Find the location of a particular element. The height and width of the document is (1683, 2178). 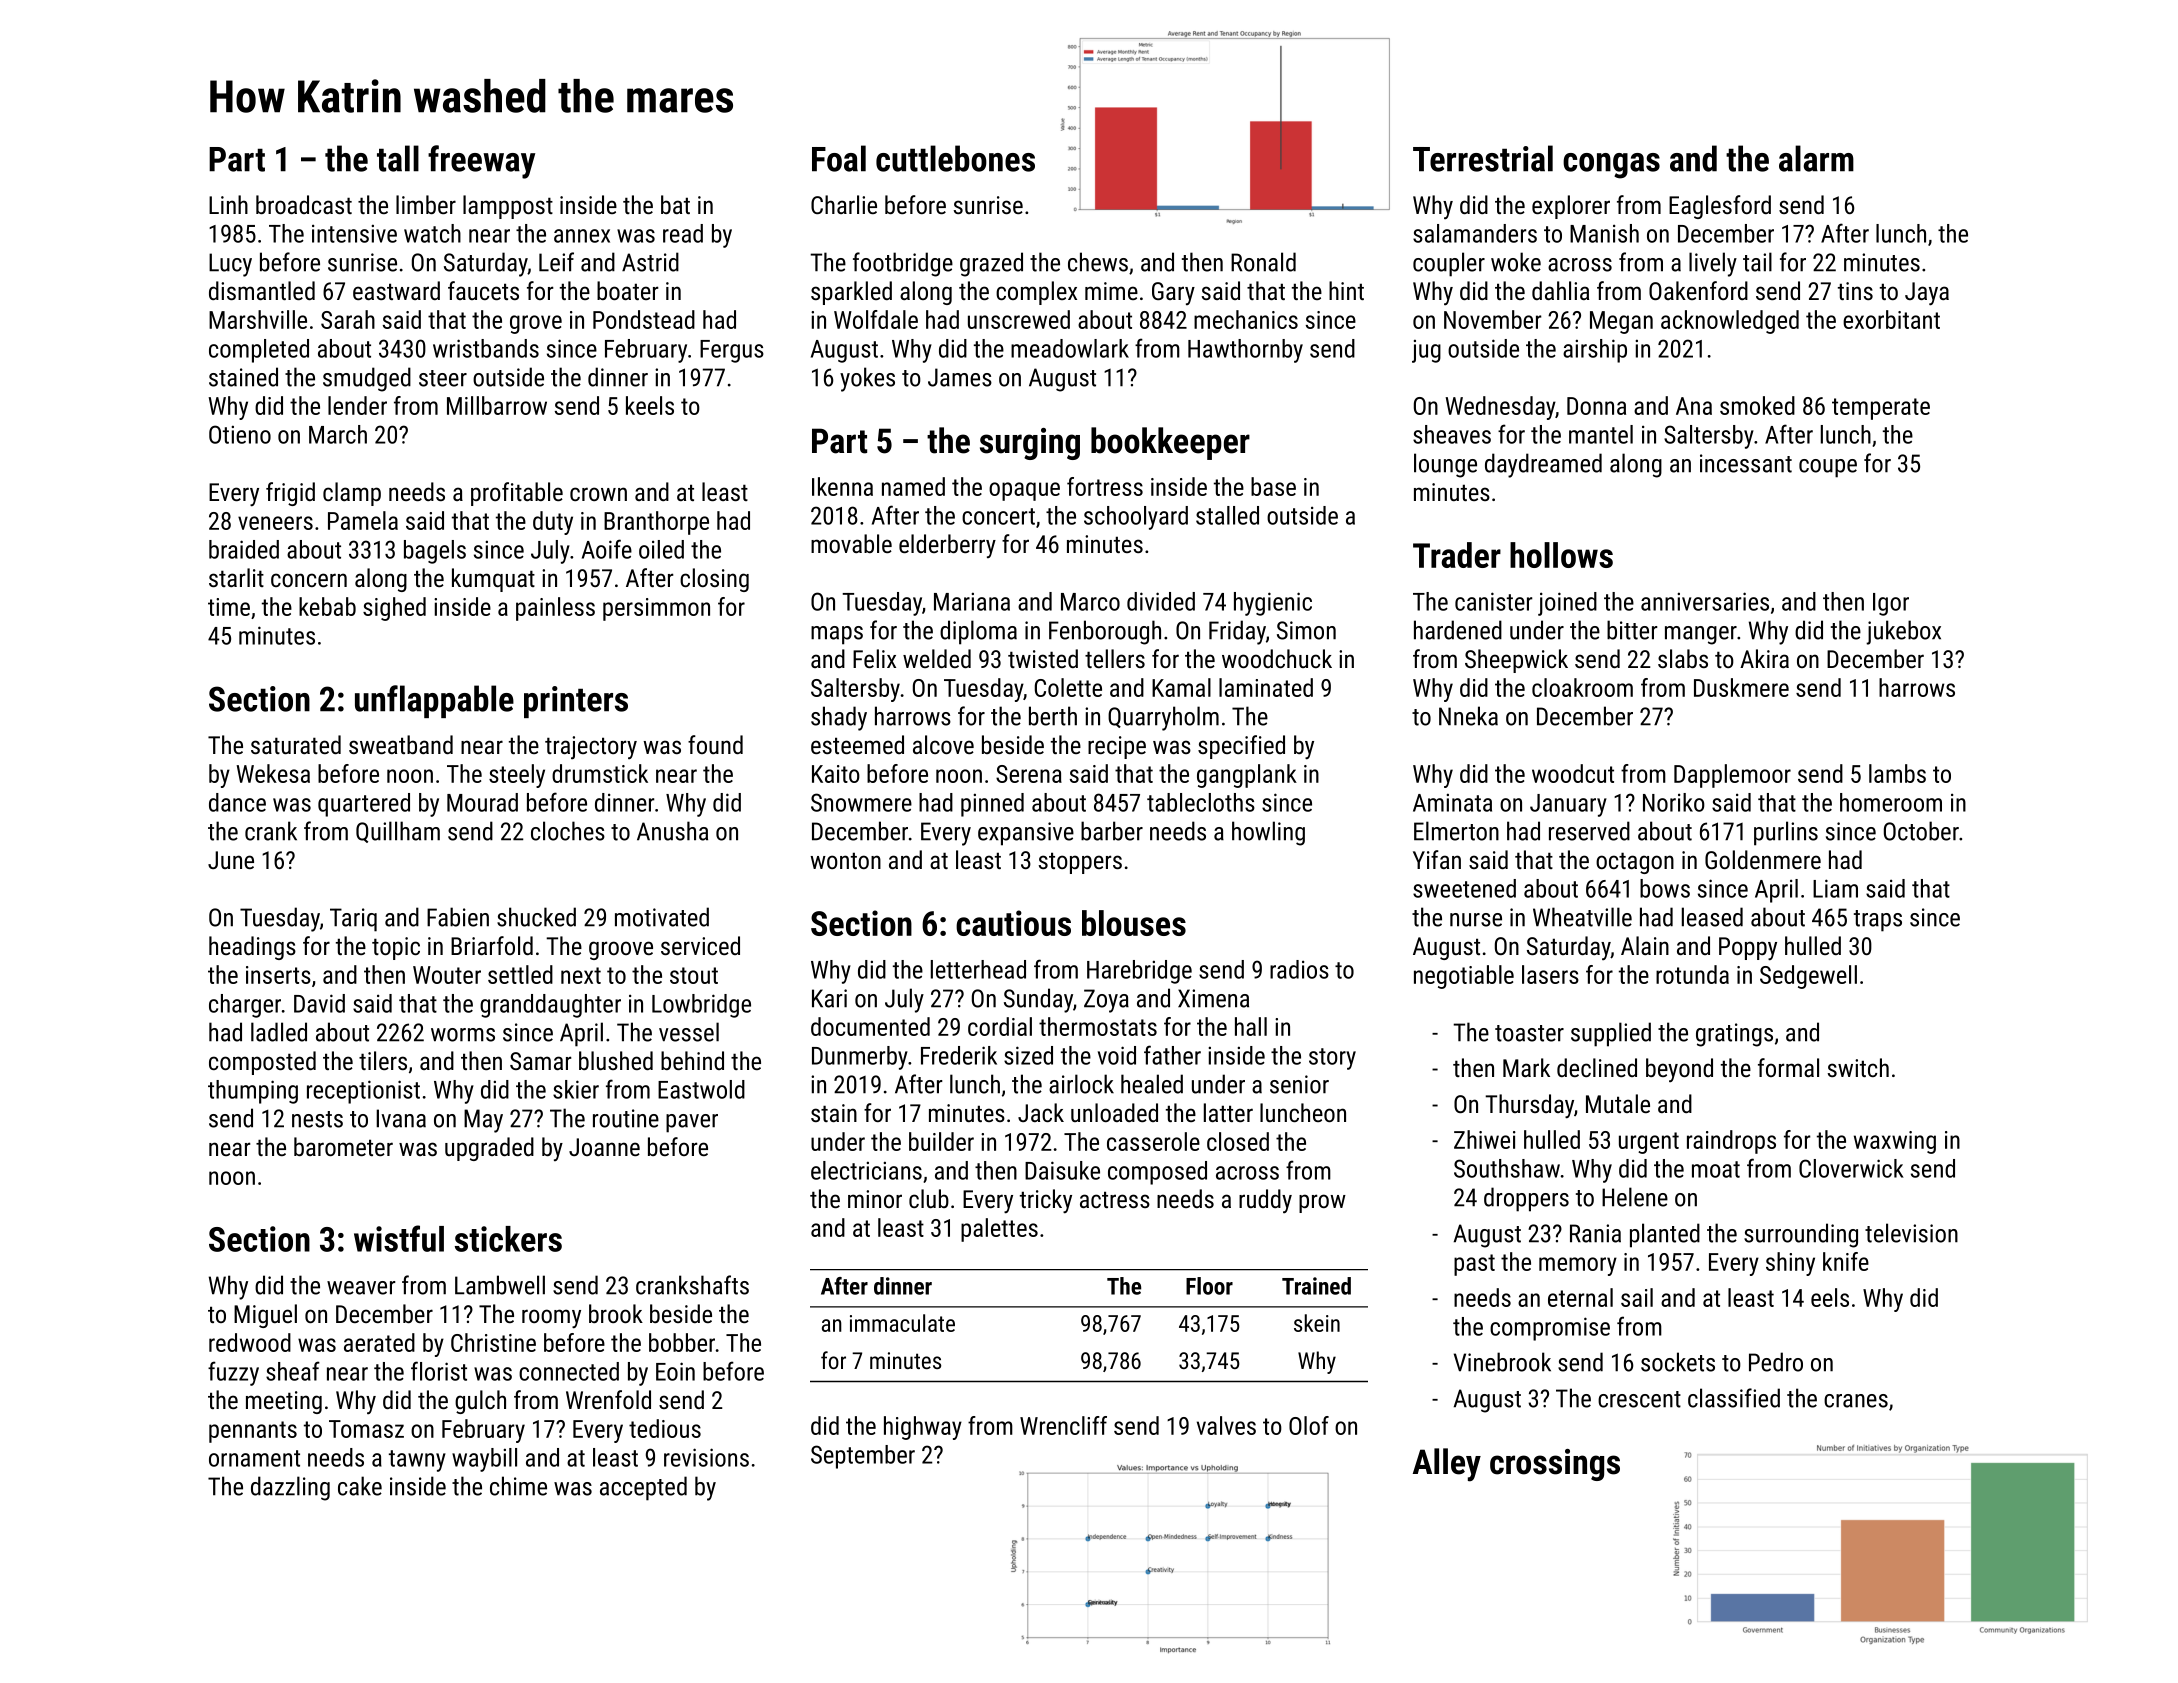

Foal is located at coordinates (839, 158).
